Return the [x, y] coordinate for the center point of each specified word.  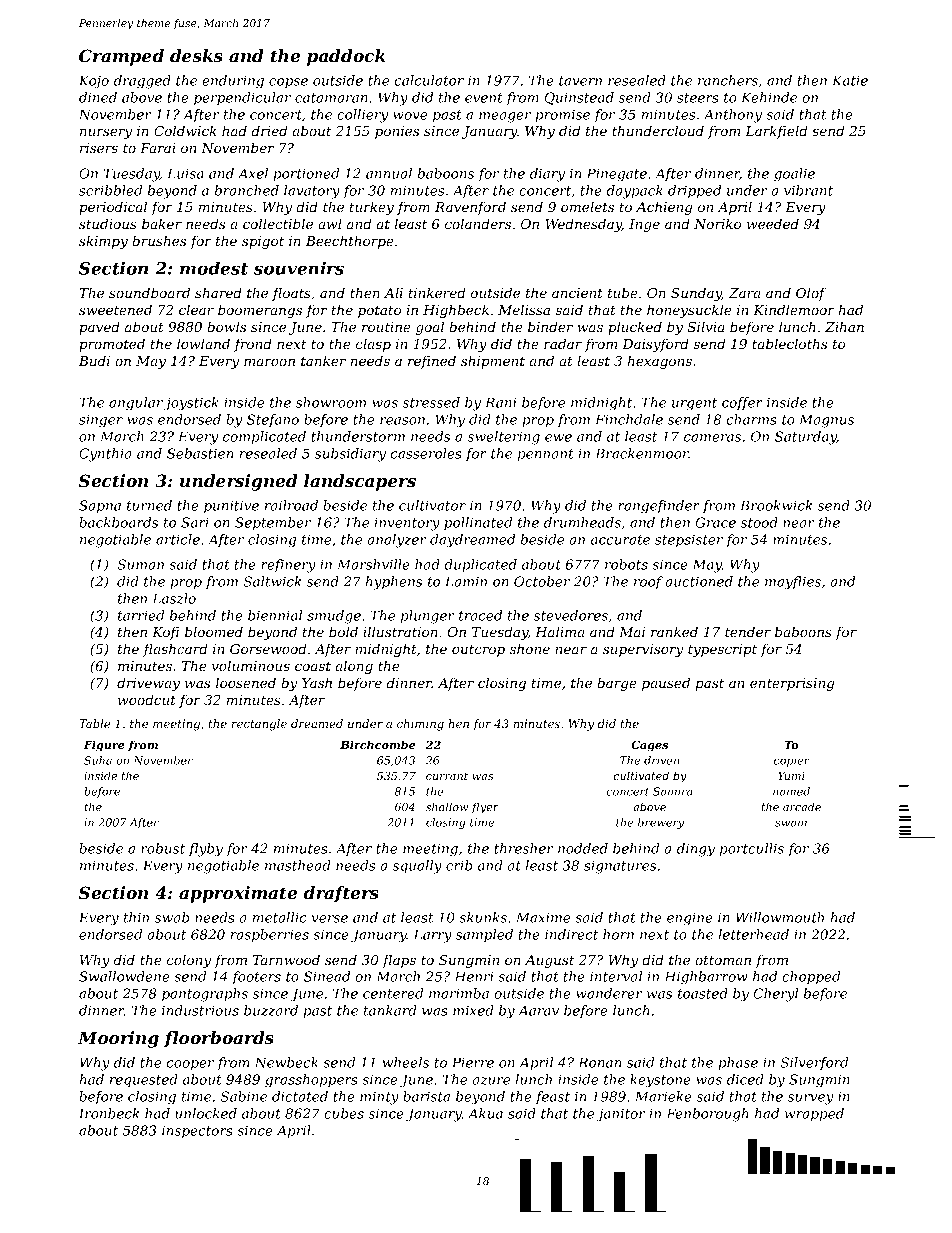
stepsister [689, 541]
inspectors [197, 1132]
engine [690, 919]
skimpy [103, 242]
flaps [399, 961]
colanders [478, 223]
